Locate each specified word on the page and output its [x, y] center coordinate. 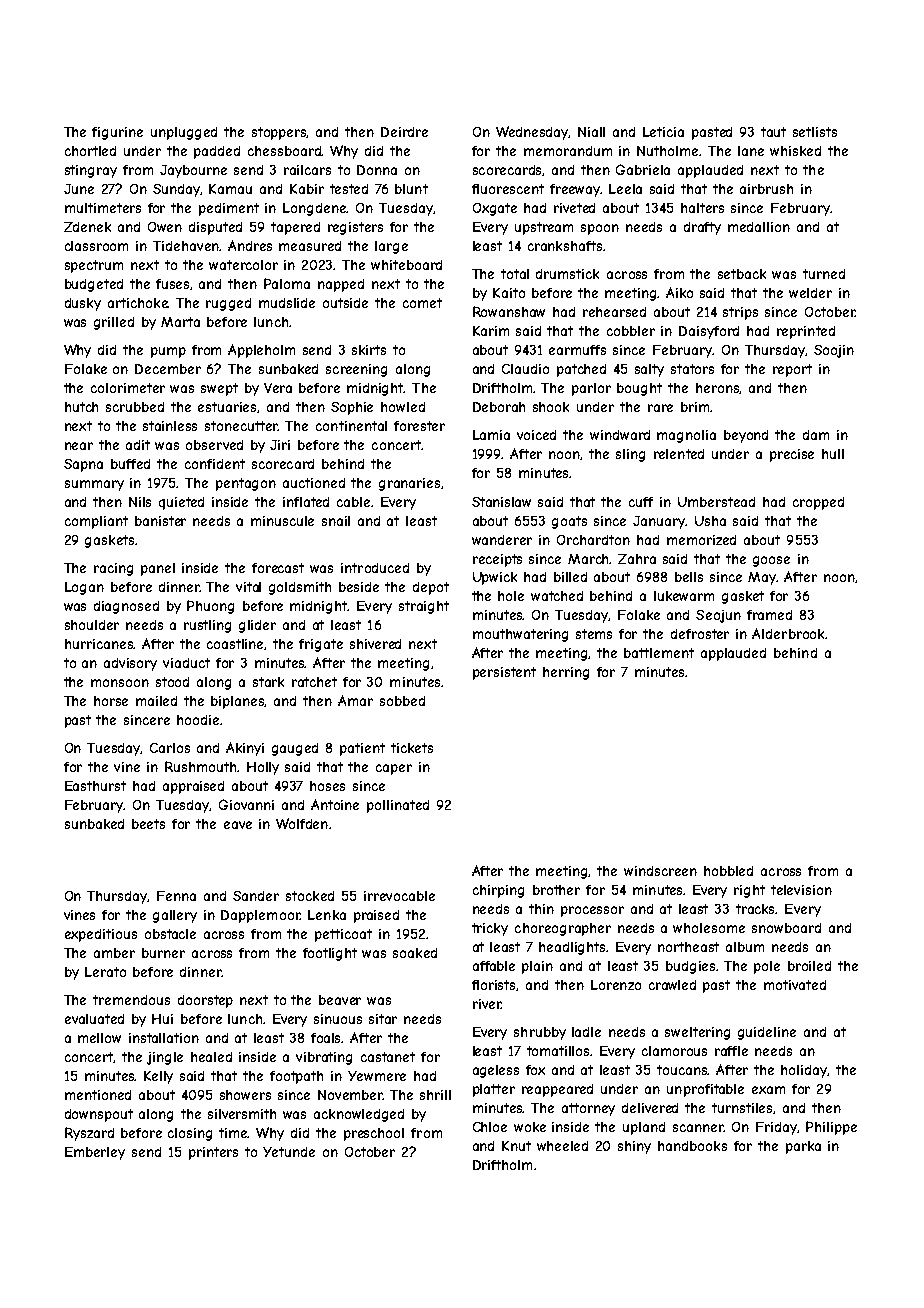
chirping [498, 891]
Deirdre [404, 132]
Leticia [663, 132]
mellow [99, 1038]
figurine [117, 133]
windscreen [660, 871]
